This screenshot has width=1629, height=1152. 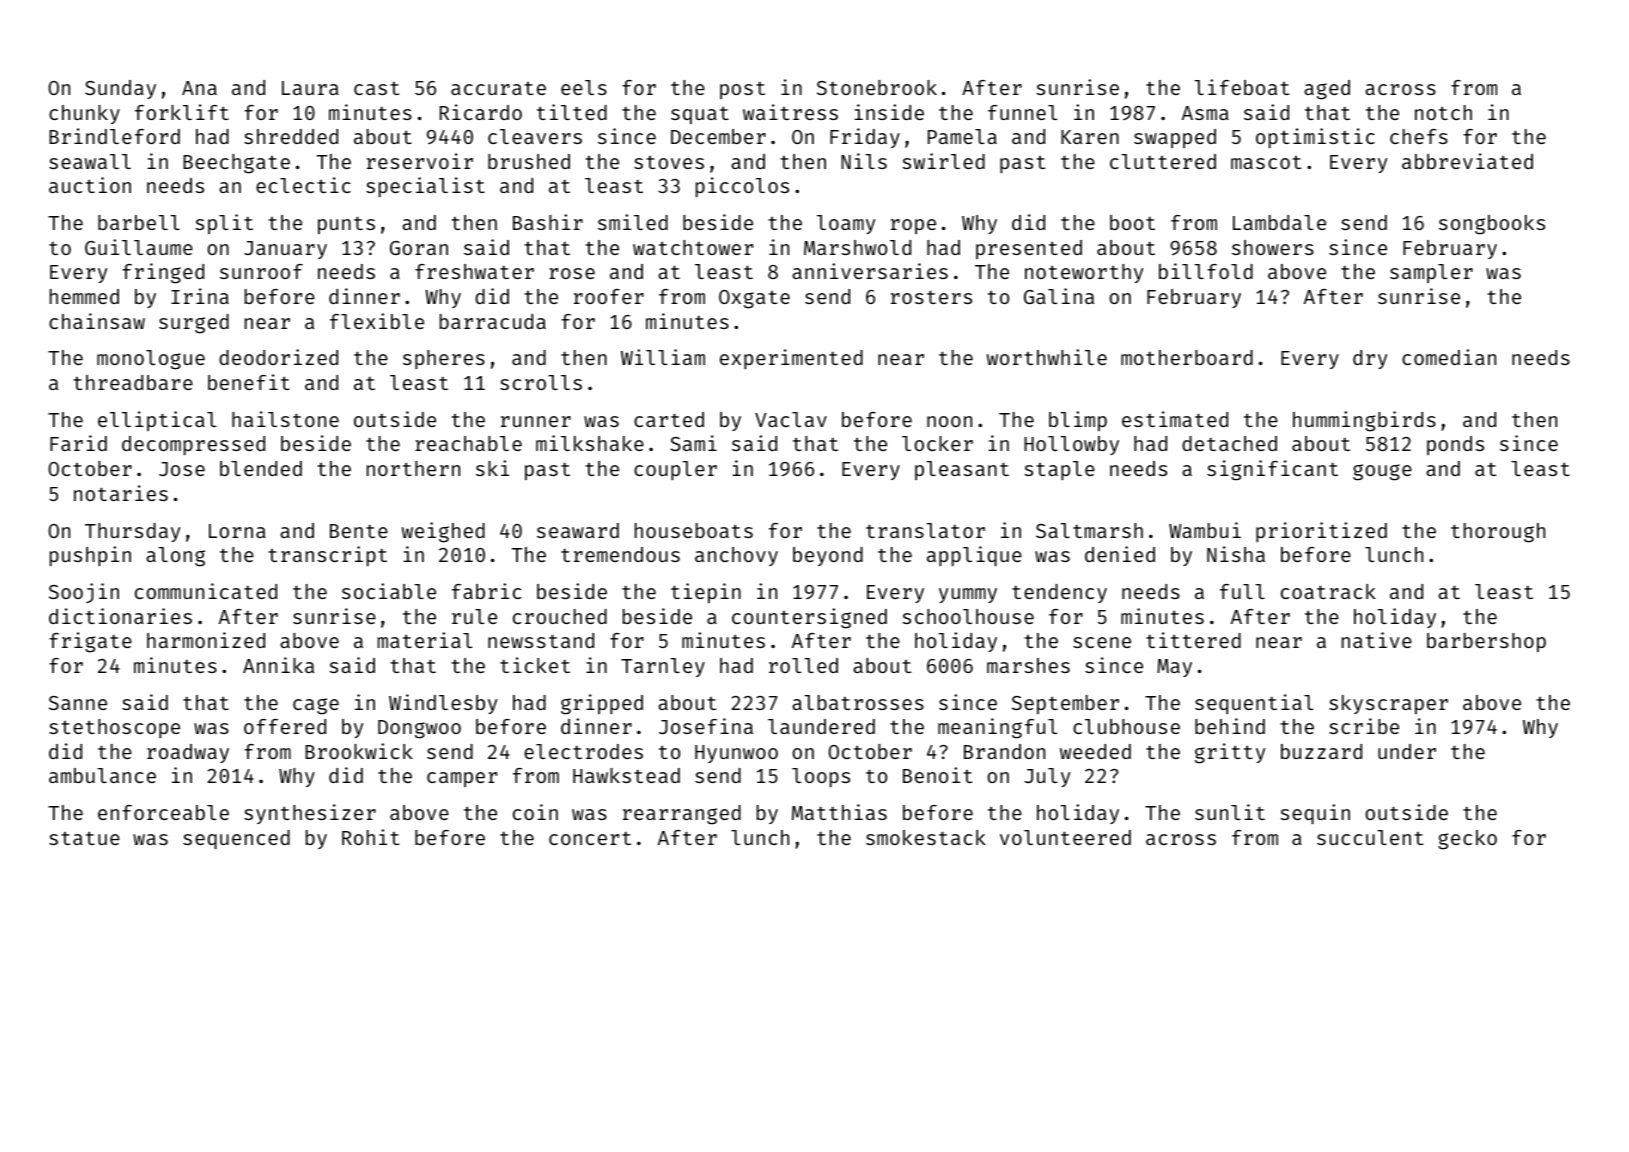 I want to click on shredded, so click(x=291, y=136).
